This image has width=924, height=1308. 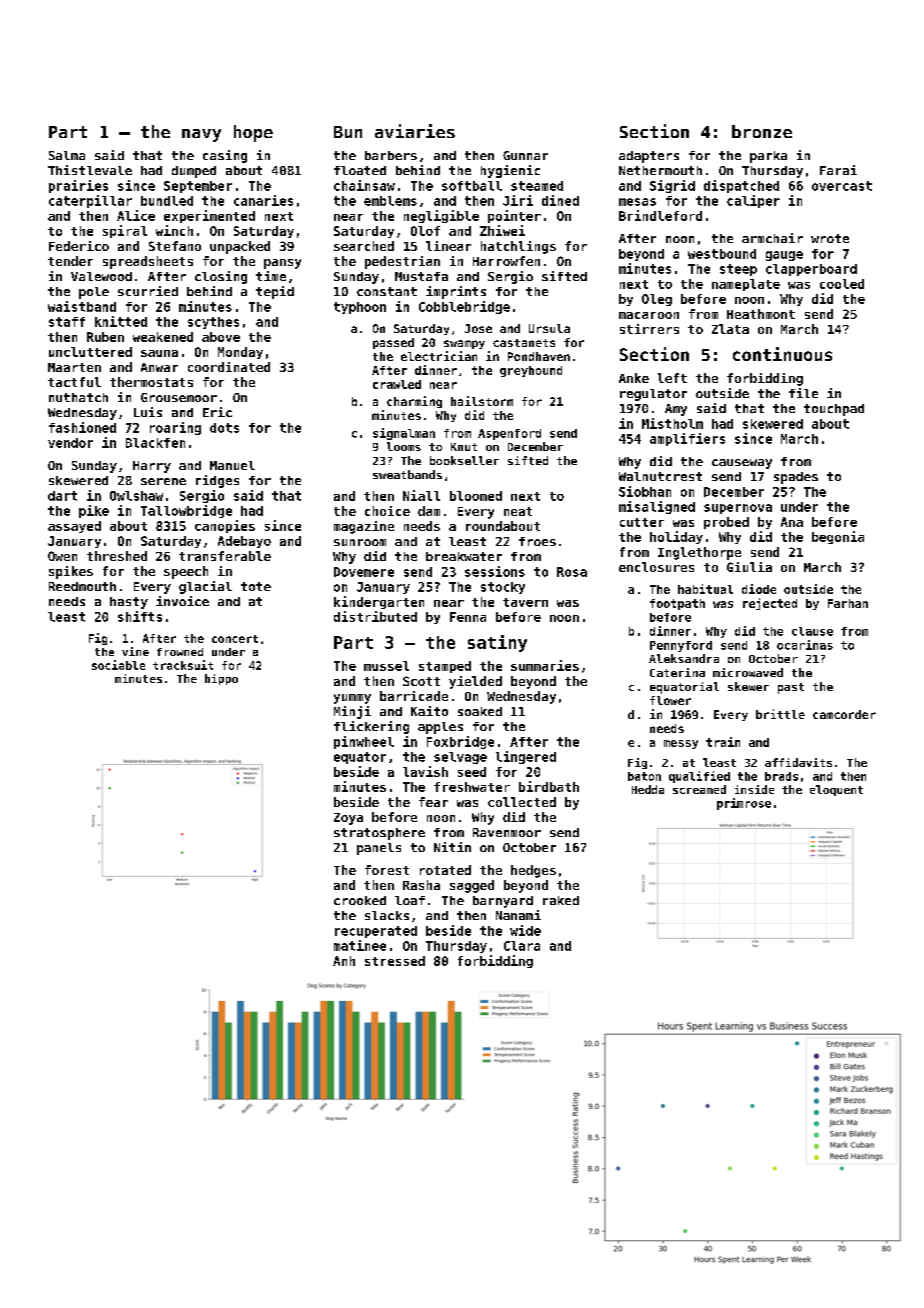 What do you see at coordinates (67, 155) in the image?
I see `Salma` at bounding box center [67, 155].
